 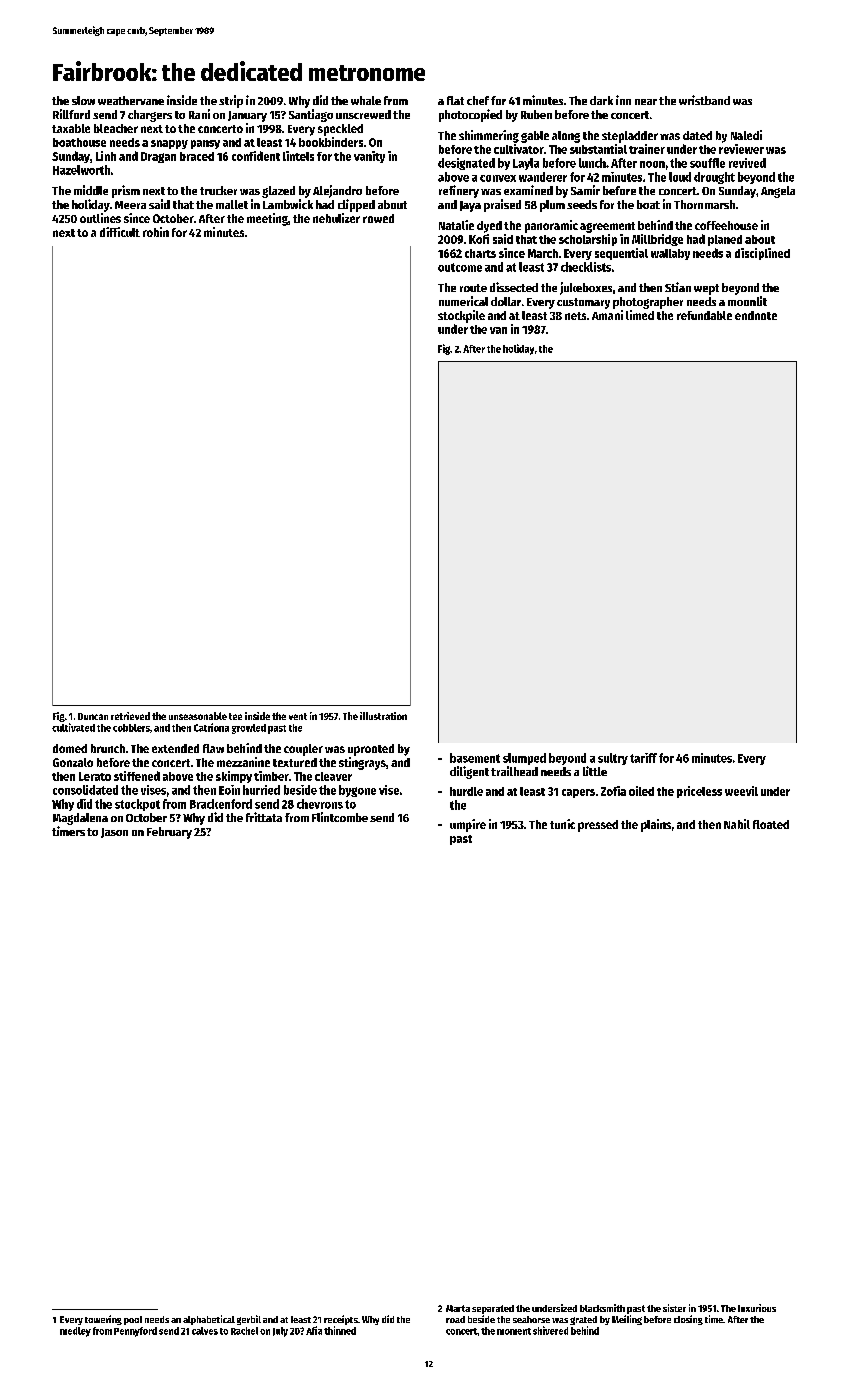 What do you see at coordinates (383, 716) in the screenshot?
I see `illustration` at bounding box center [383, 716].
